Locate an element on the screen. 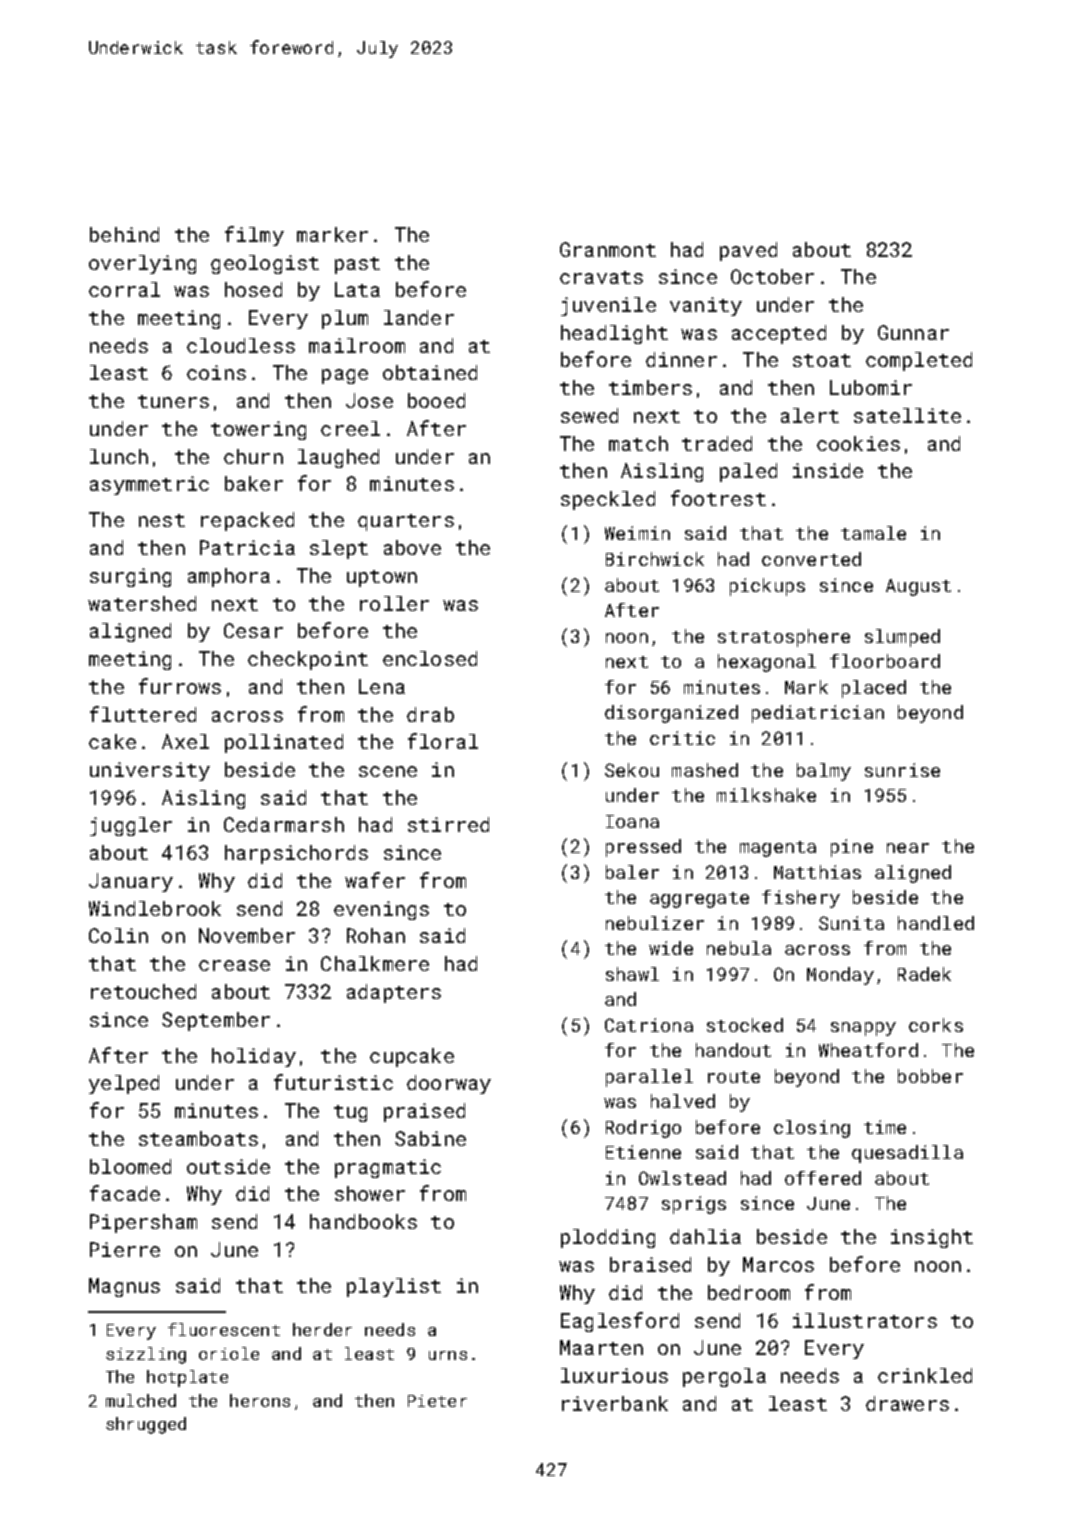  Lata is located at coordinates (357, 289).
